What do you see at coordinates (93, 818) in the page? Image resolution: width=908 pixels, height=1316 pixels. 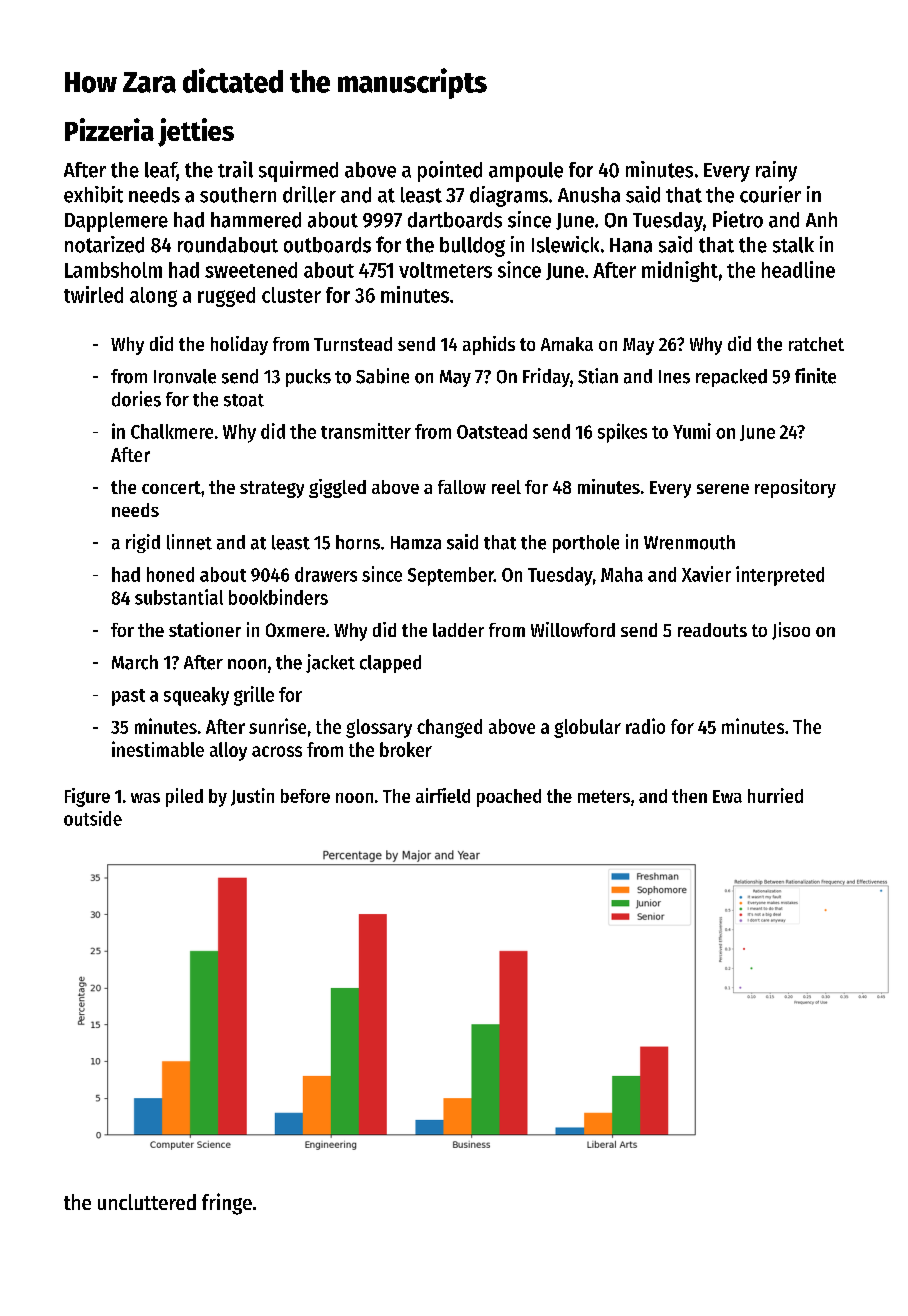 I see `outside` at bounding box center [93, 818].
